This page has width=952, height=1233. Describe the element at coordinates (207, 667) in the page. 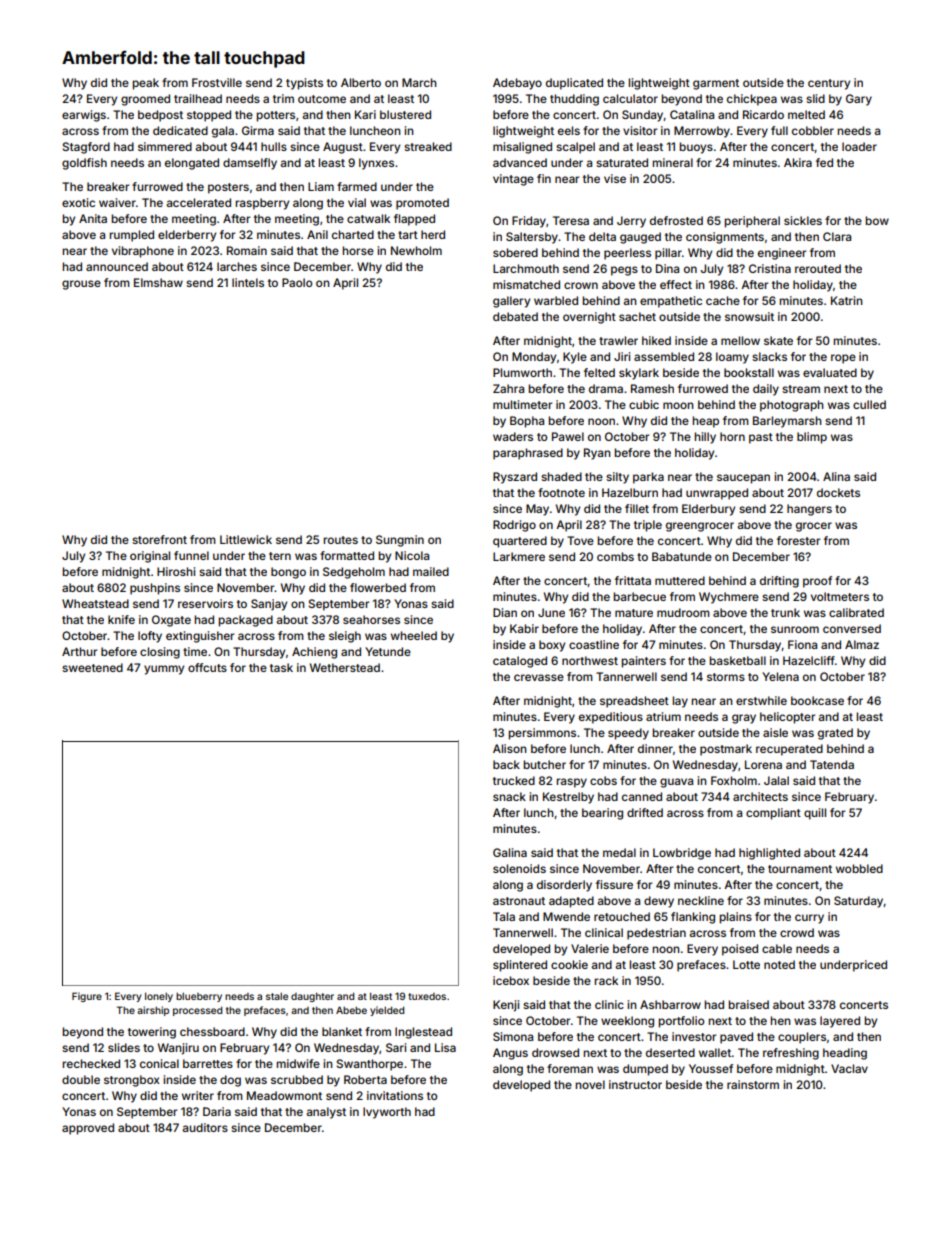

I see `offcuts` at that location.
